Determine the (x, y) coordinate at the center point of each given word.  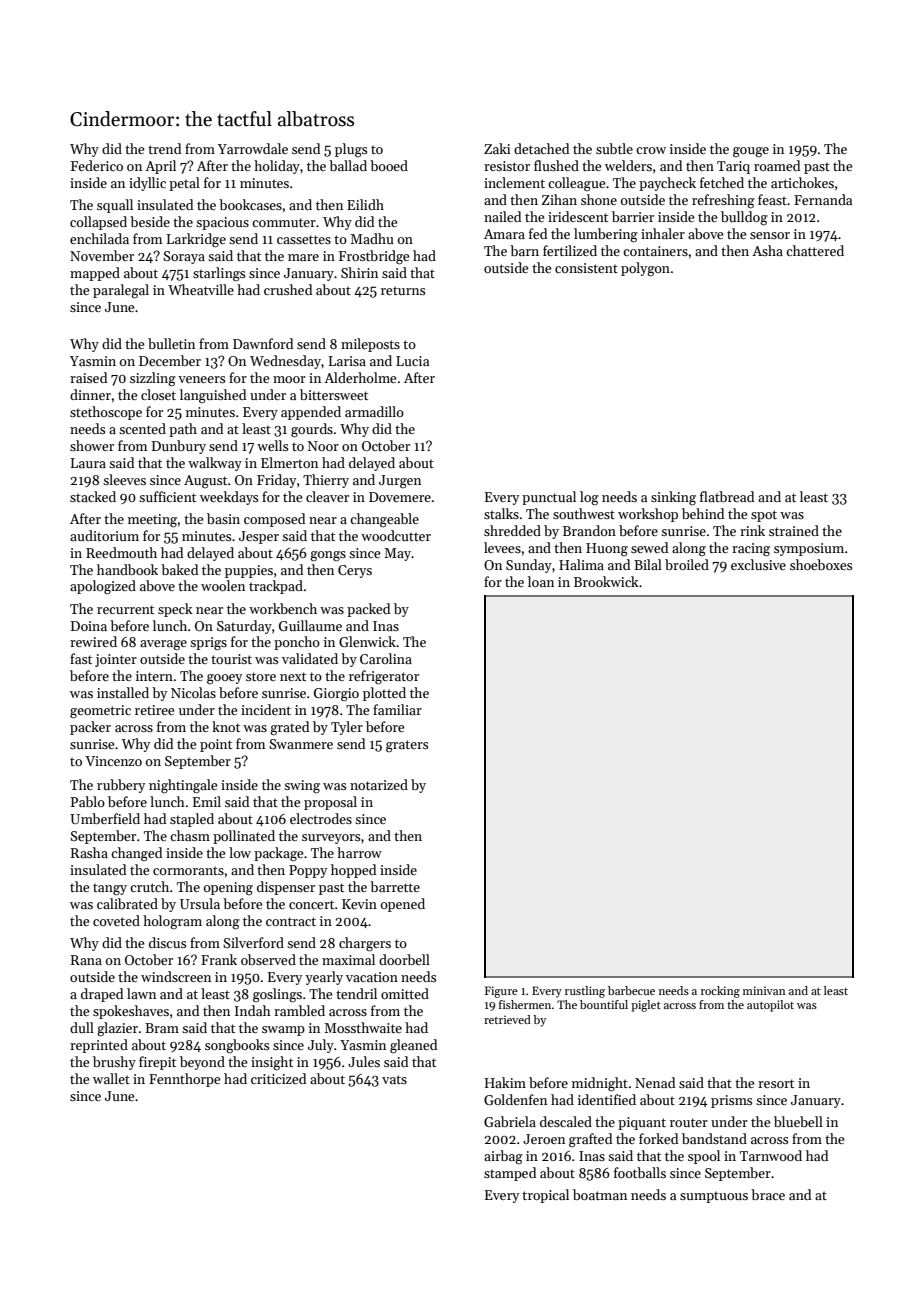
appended (311, 413)
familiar (397, 709)
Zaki (497, 148)
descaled (566, 1121)
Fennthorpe (185, 1080)
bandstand (714, 1138)
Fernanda (823, 199)
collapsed (98, 223)
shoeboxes (821, 564)
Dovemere (400, 497)
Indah (253, 1010)
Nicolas (193, 692)
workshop (648, 515)
